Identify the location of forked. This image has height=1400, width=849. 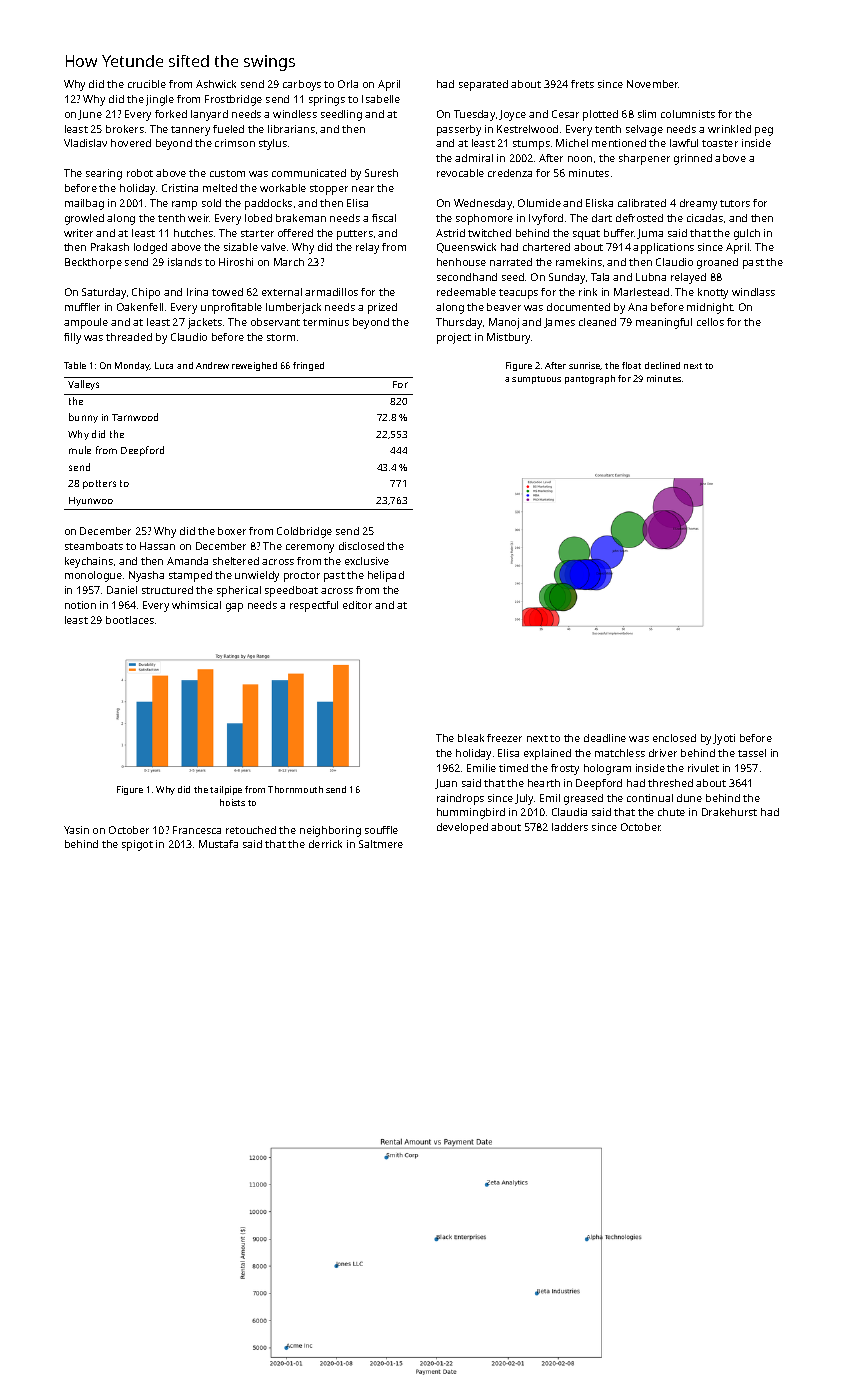
(171, 114).
